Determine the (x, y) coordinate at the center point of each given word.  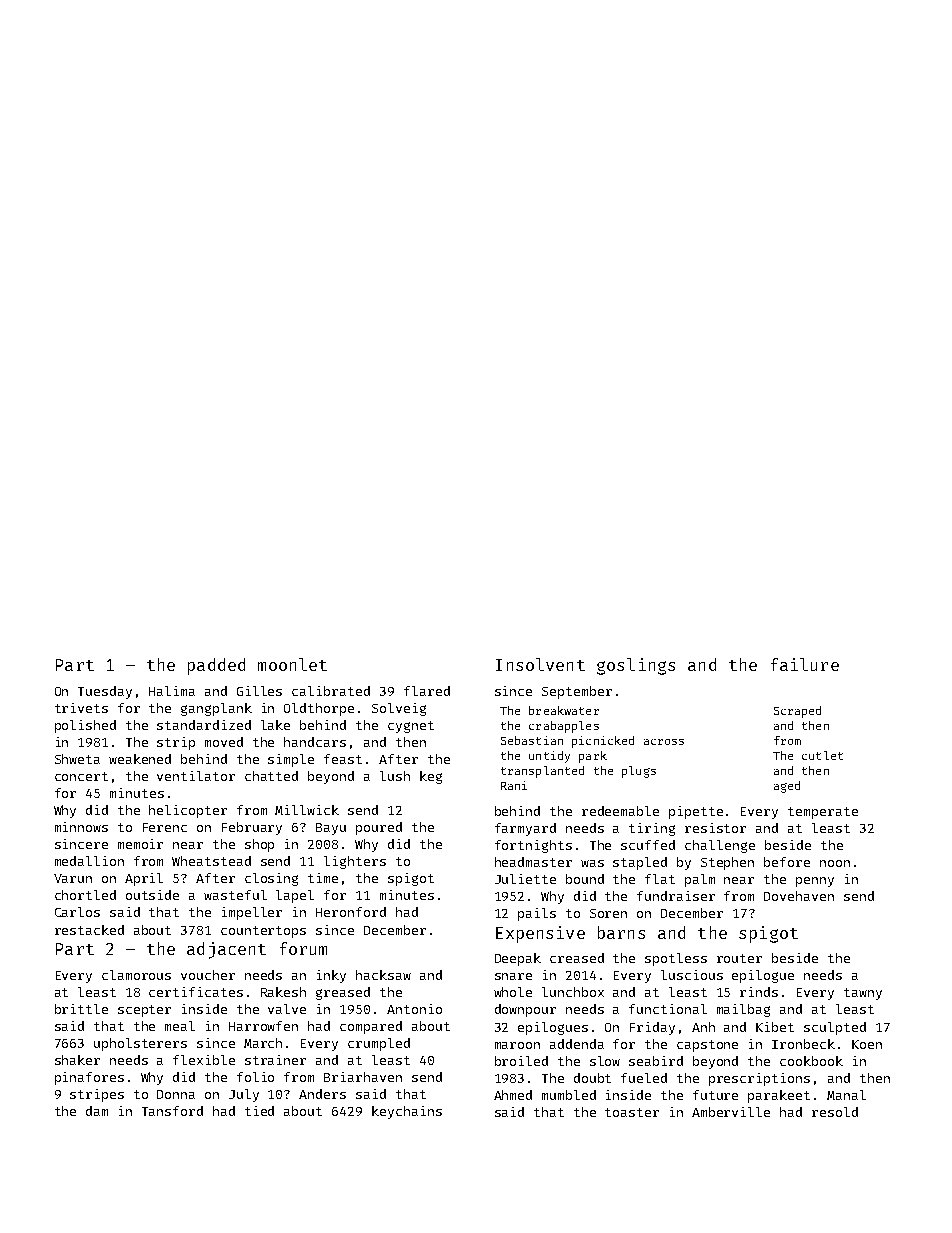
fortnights (533, 846)
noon (835, 863)
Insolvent (540, 664)
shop (259, 845)
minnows (81, 827)
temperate (823, 813)
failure (805, 664)
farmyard (525, 829)
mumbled (569, 1095)
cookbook (811, 1061)
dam (97, 1111)
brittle (81, 1009)
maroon (517, 1045)
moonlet (292, 664)
